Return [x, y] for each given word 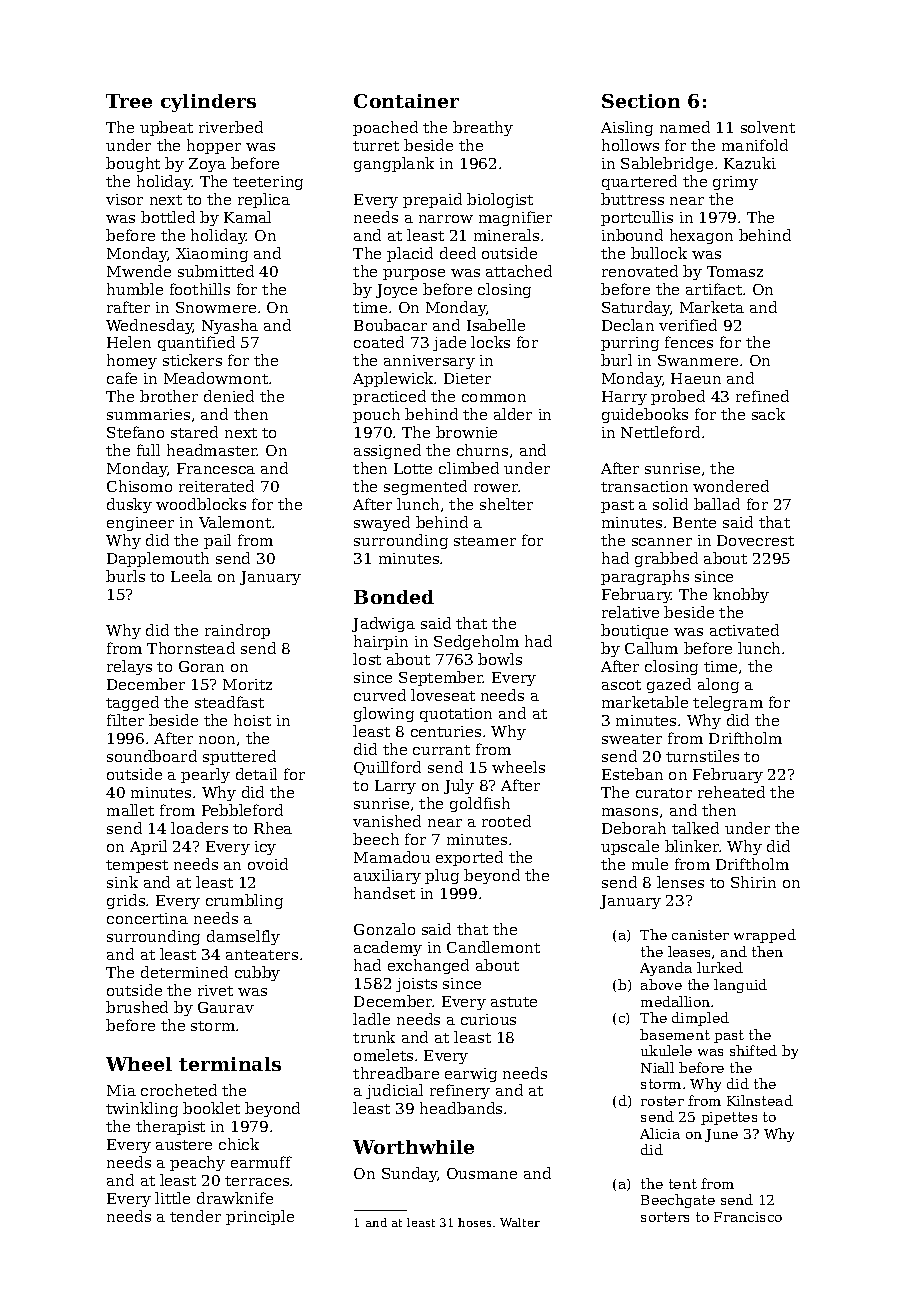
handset [384, 893]
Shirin [753, 882]
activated [744, 630]
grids [126, 901]
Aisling [627, 128]
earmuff [261, 1162]
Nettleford [660, 432]
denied [229, 396]
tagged [132, 703]
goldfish [480, 804]
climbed [469, 468]
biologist [500, 200]
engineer [140, 524]
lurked [720, 967]
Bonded [394, 597]
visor [124, 199]
